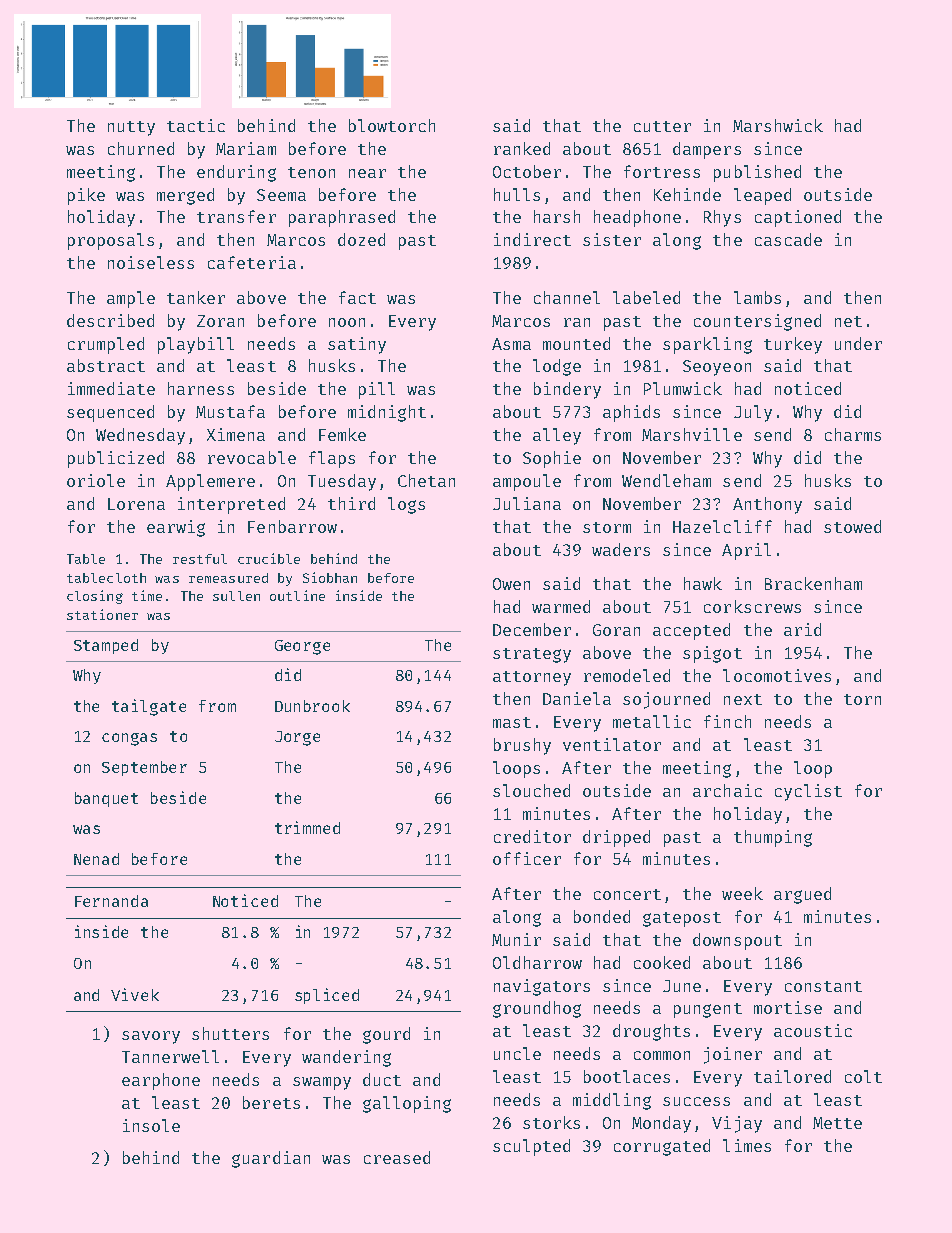  What do you see at coordinates (778, 125) in the screenshot?
I see `Marshwick` at bounding box center [778, 125].
